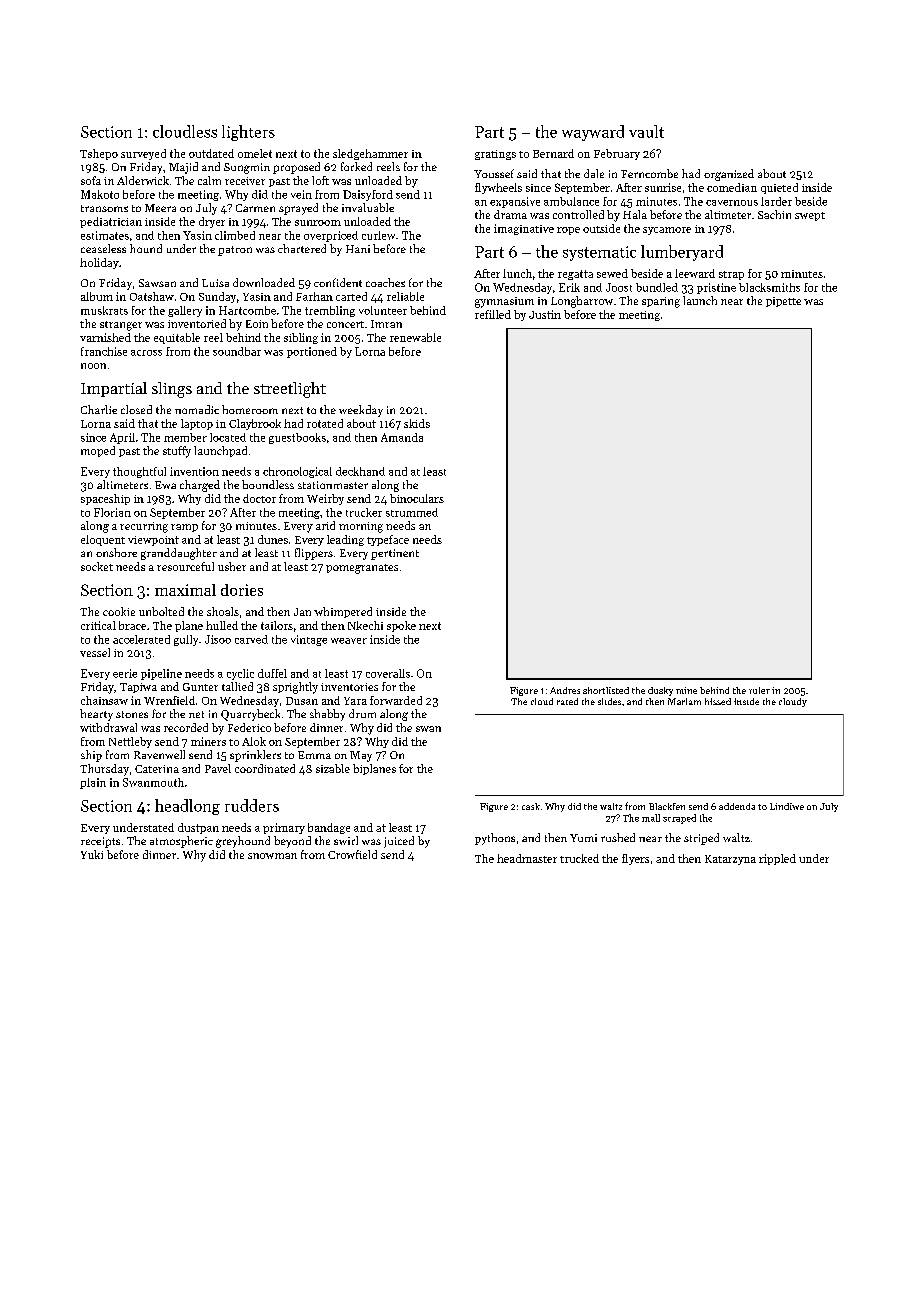  What do you see at coordinates (338, 282) in the page?
I see `confident` at bounding box center [338, 282].
